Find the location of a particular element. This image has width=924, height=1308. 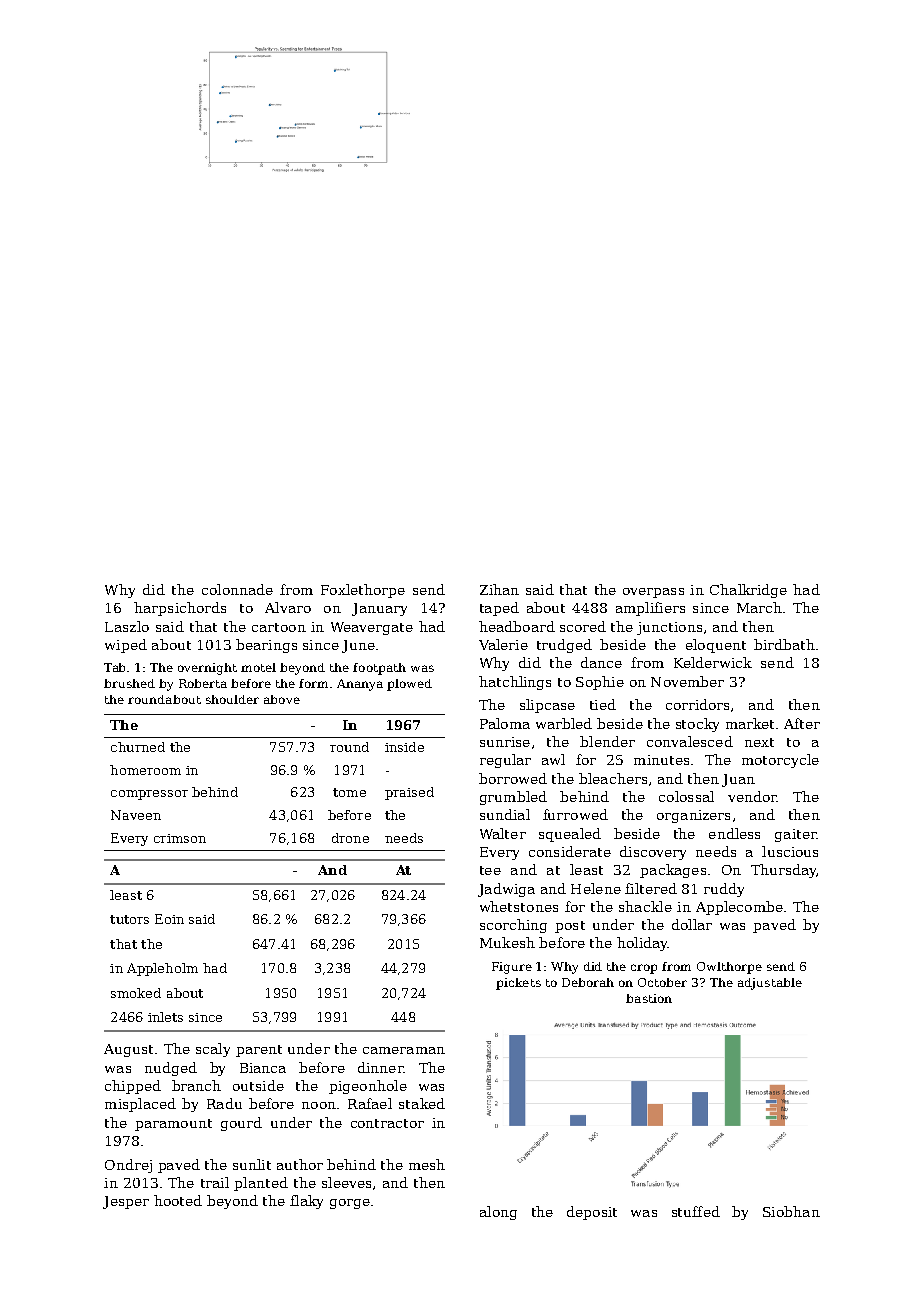

flaky is located at coordinates (306, 1202).
